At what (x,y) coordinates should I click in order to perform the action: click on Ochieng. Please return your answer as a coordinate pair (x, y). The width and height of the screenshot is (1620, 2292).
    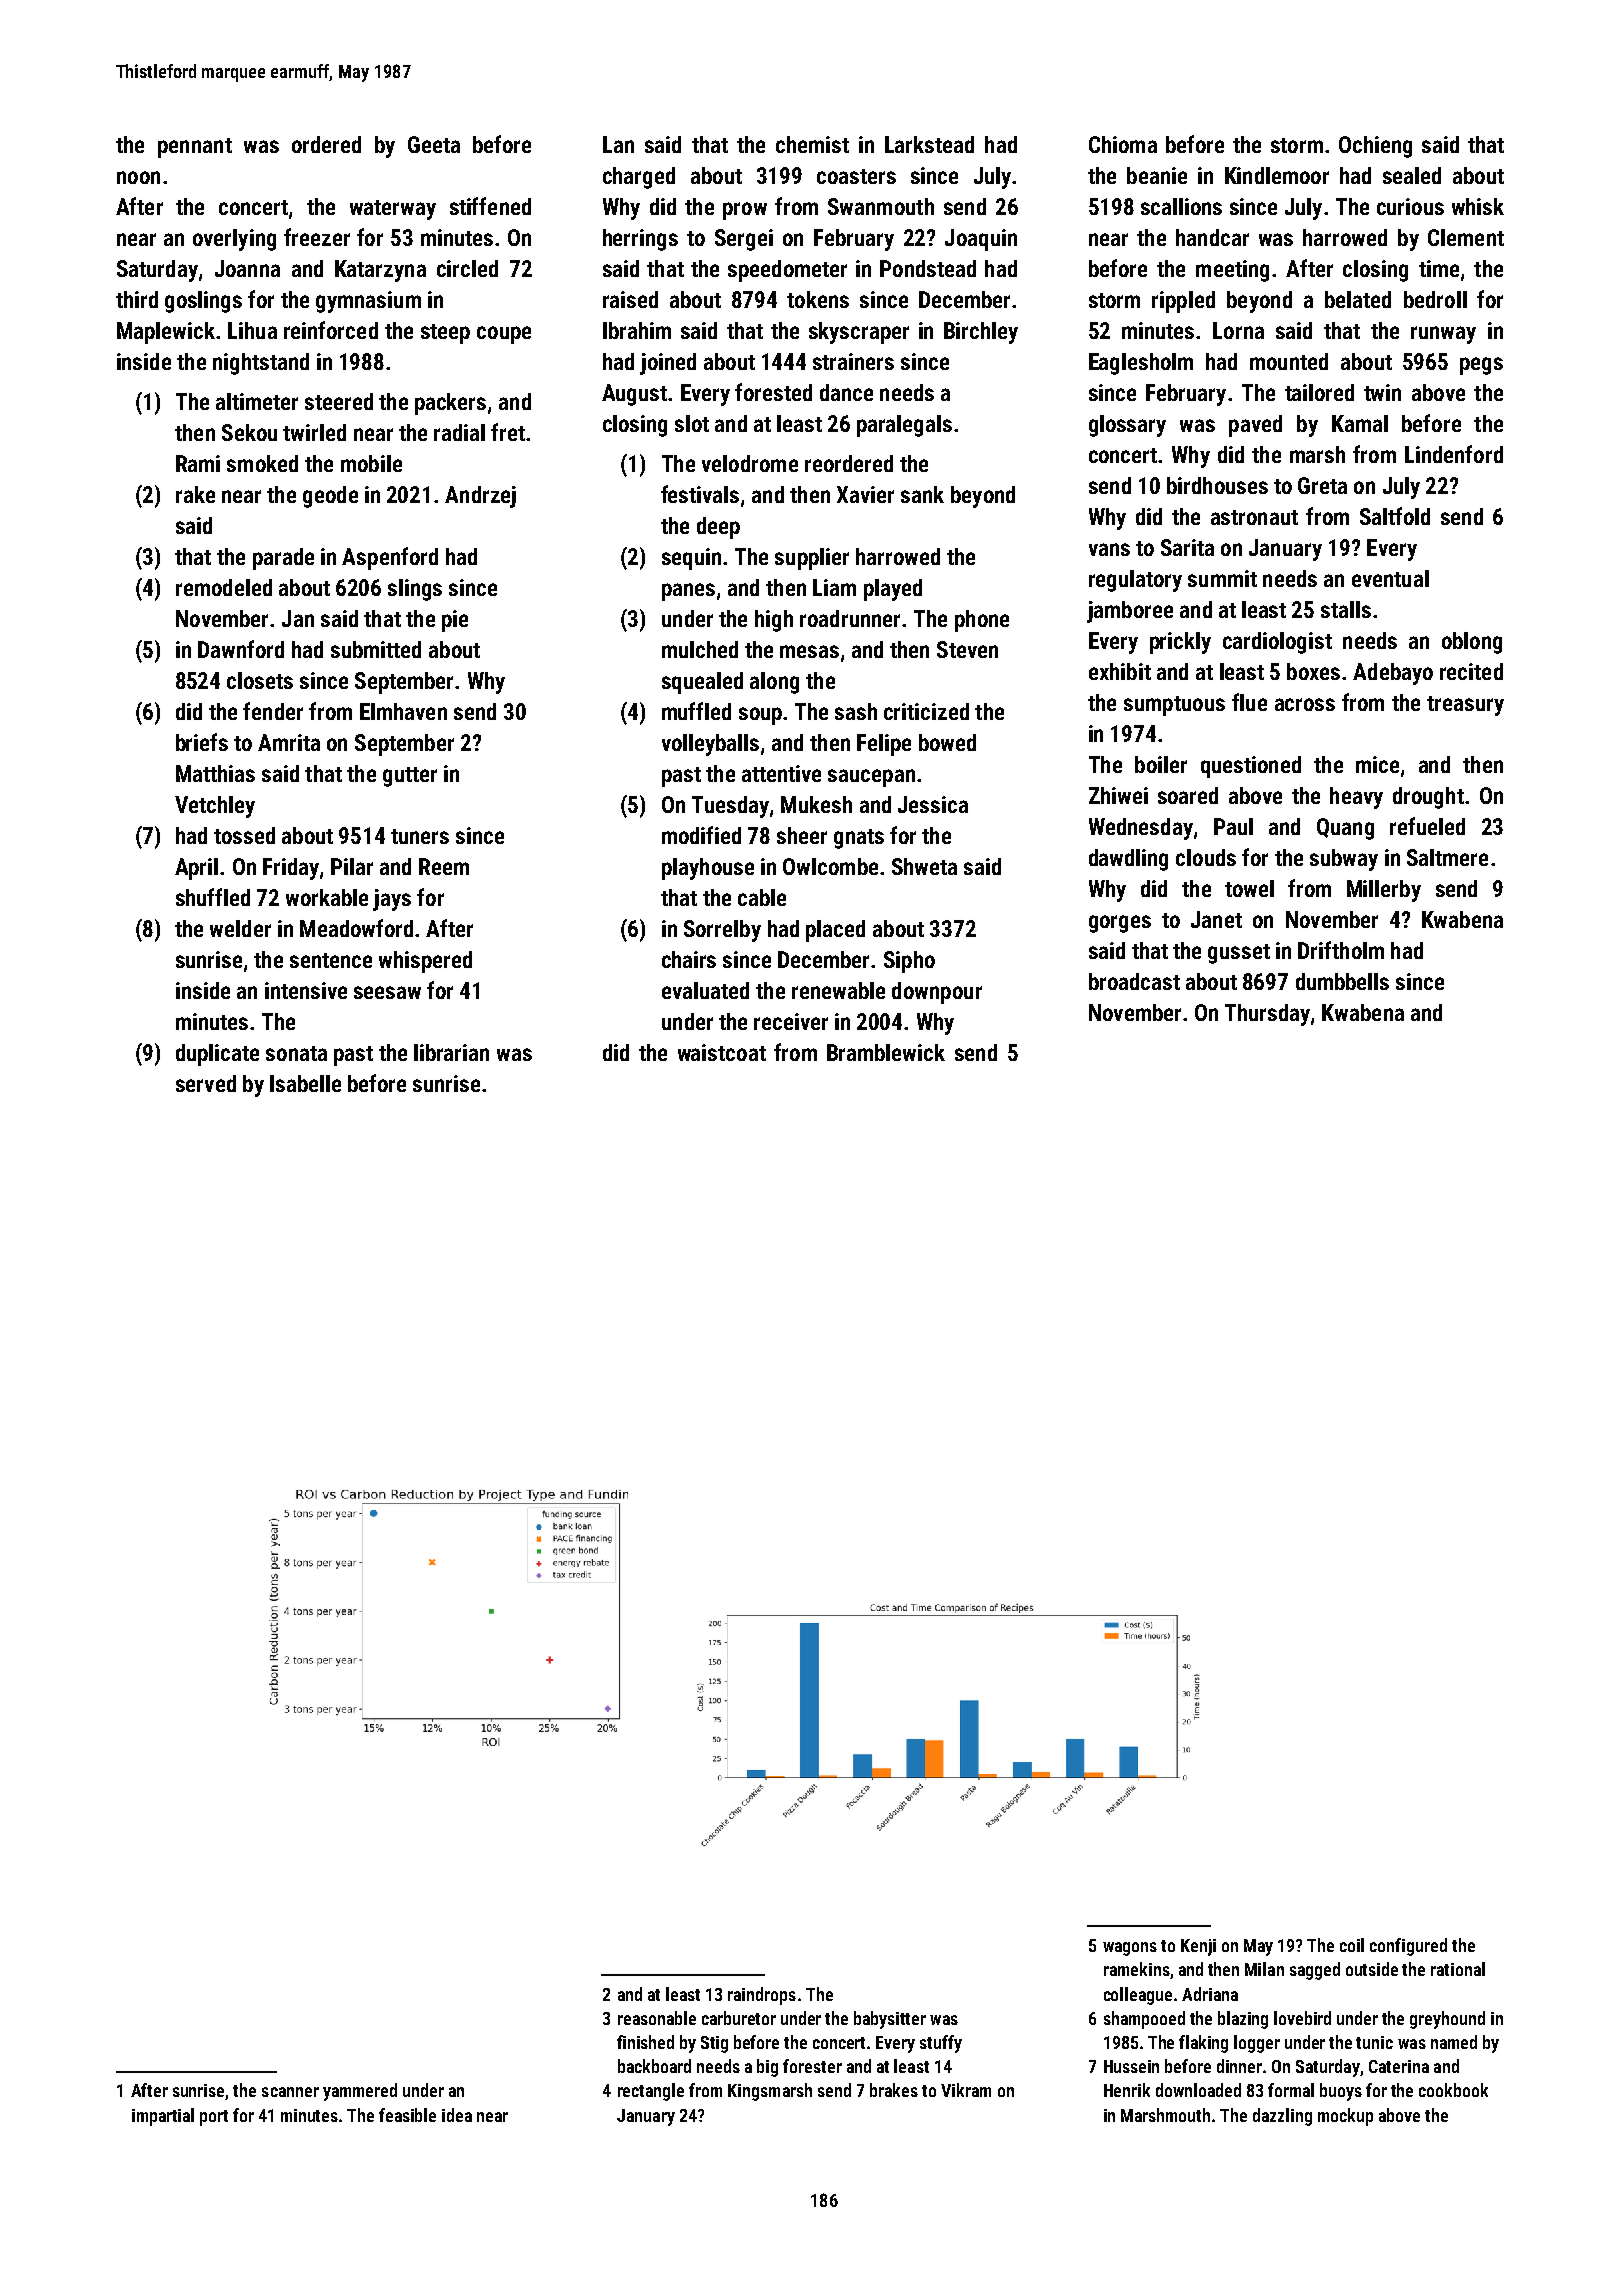
    Looking at the image, I should click on (1375, 147).
